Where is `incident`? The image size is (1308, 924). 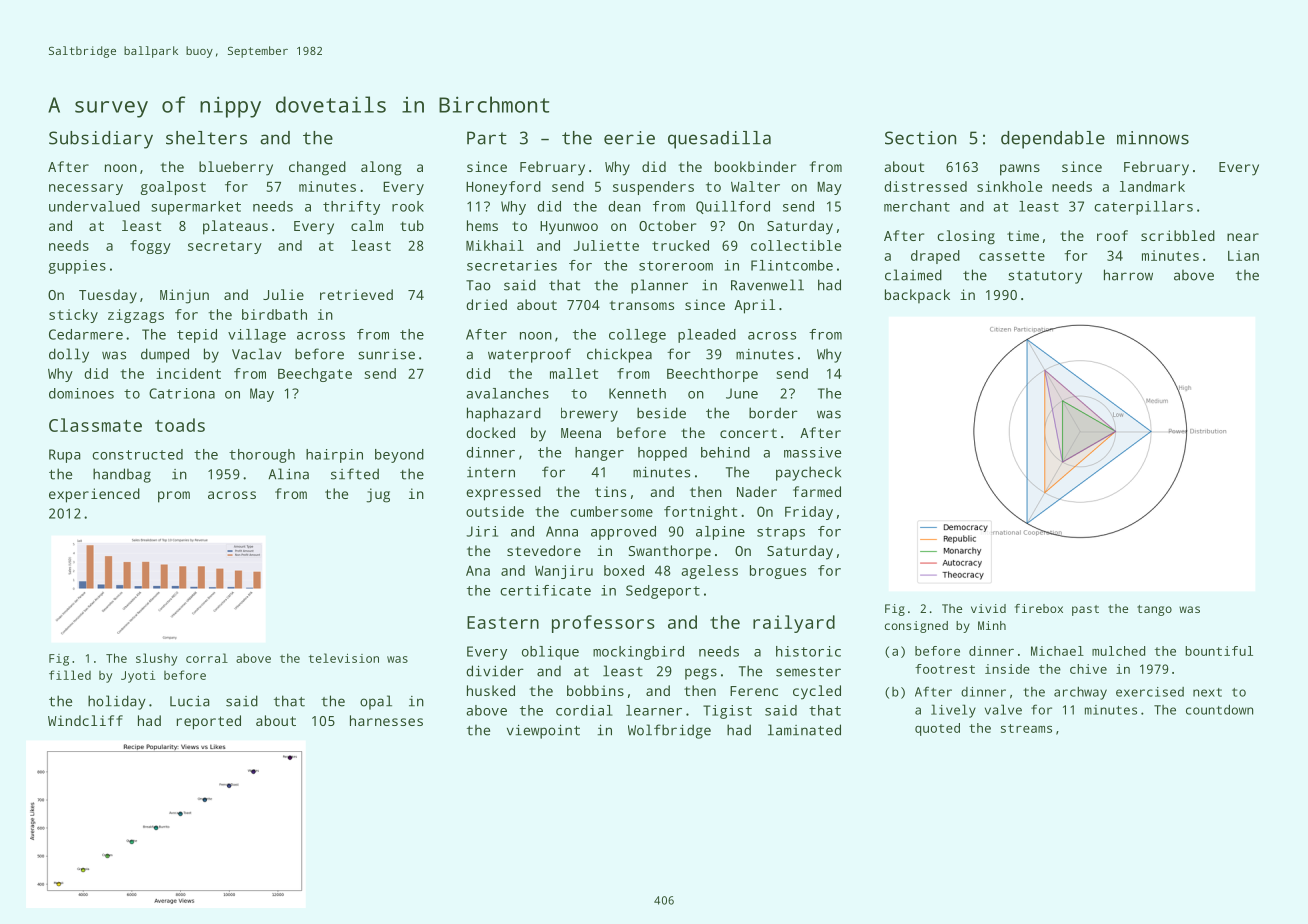
incident is located at coordinates (188, 373).
